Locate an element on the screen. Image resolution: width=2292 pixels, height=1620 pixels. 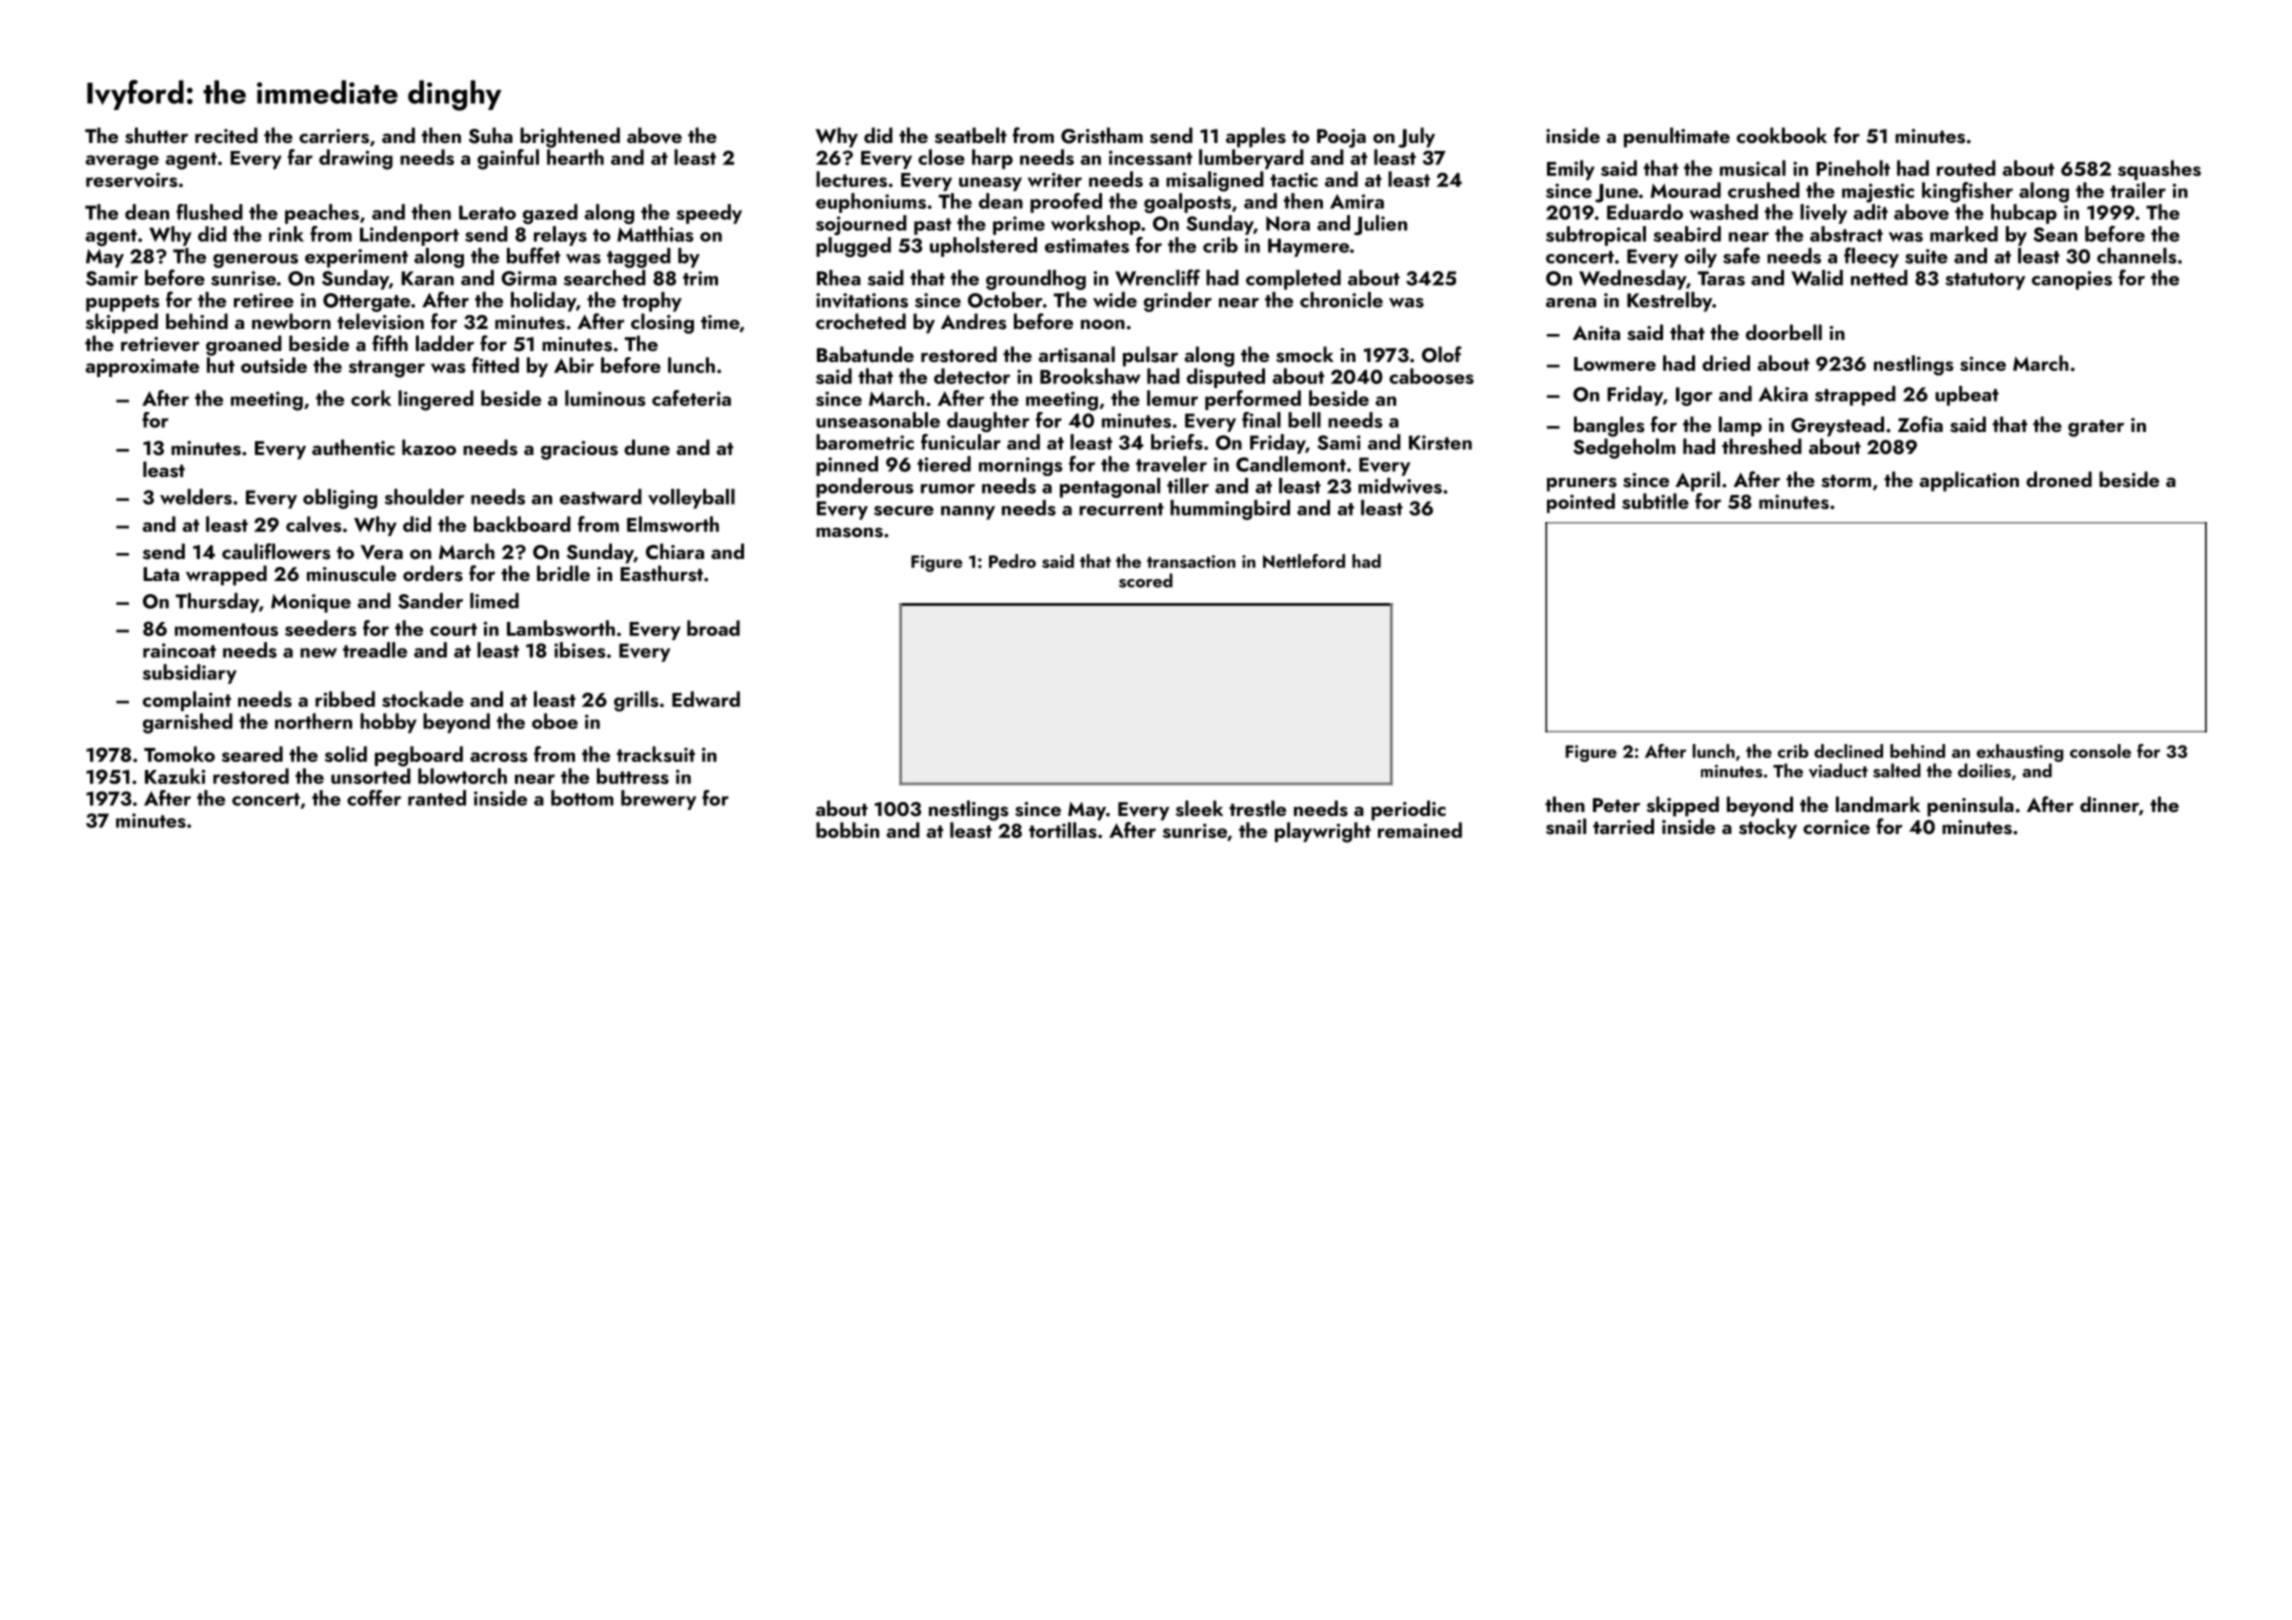
workshop is located at coordinates (1096, 225).
